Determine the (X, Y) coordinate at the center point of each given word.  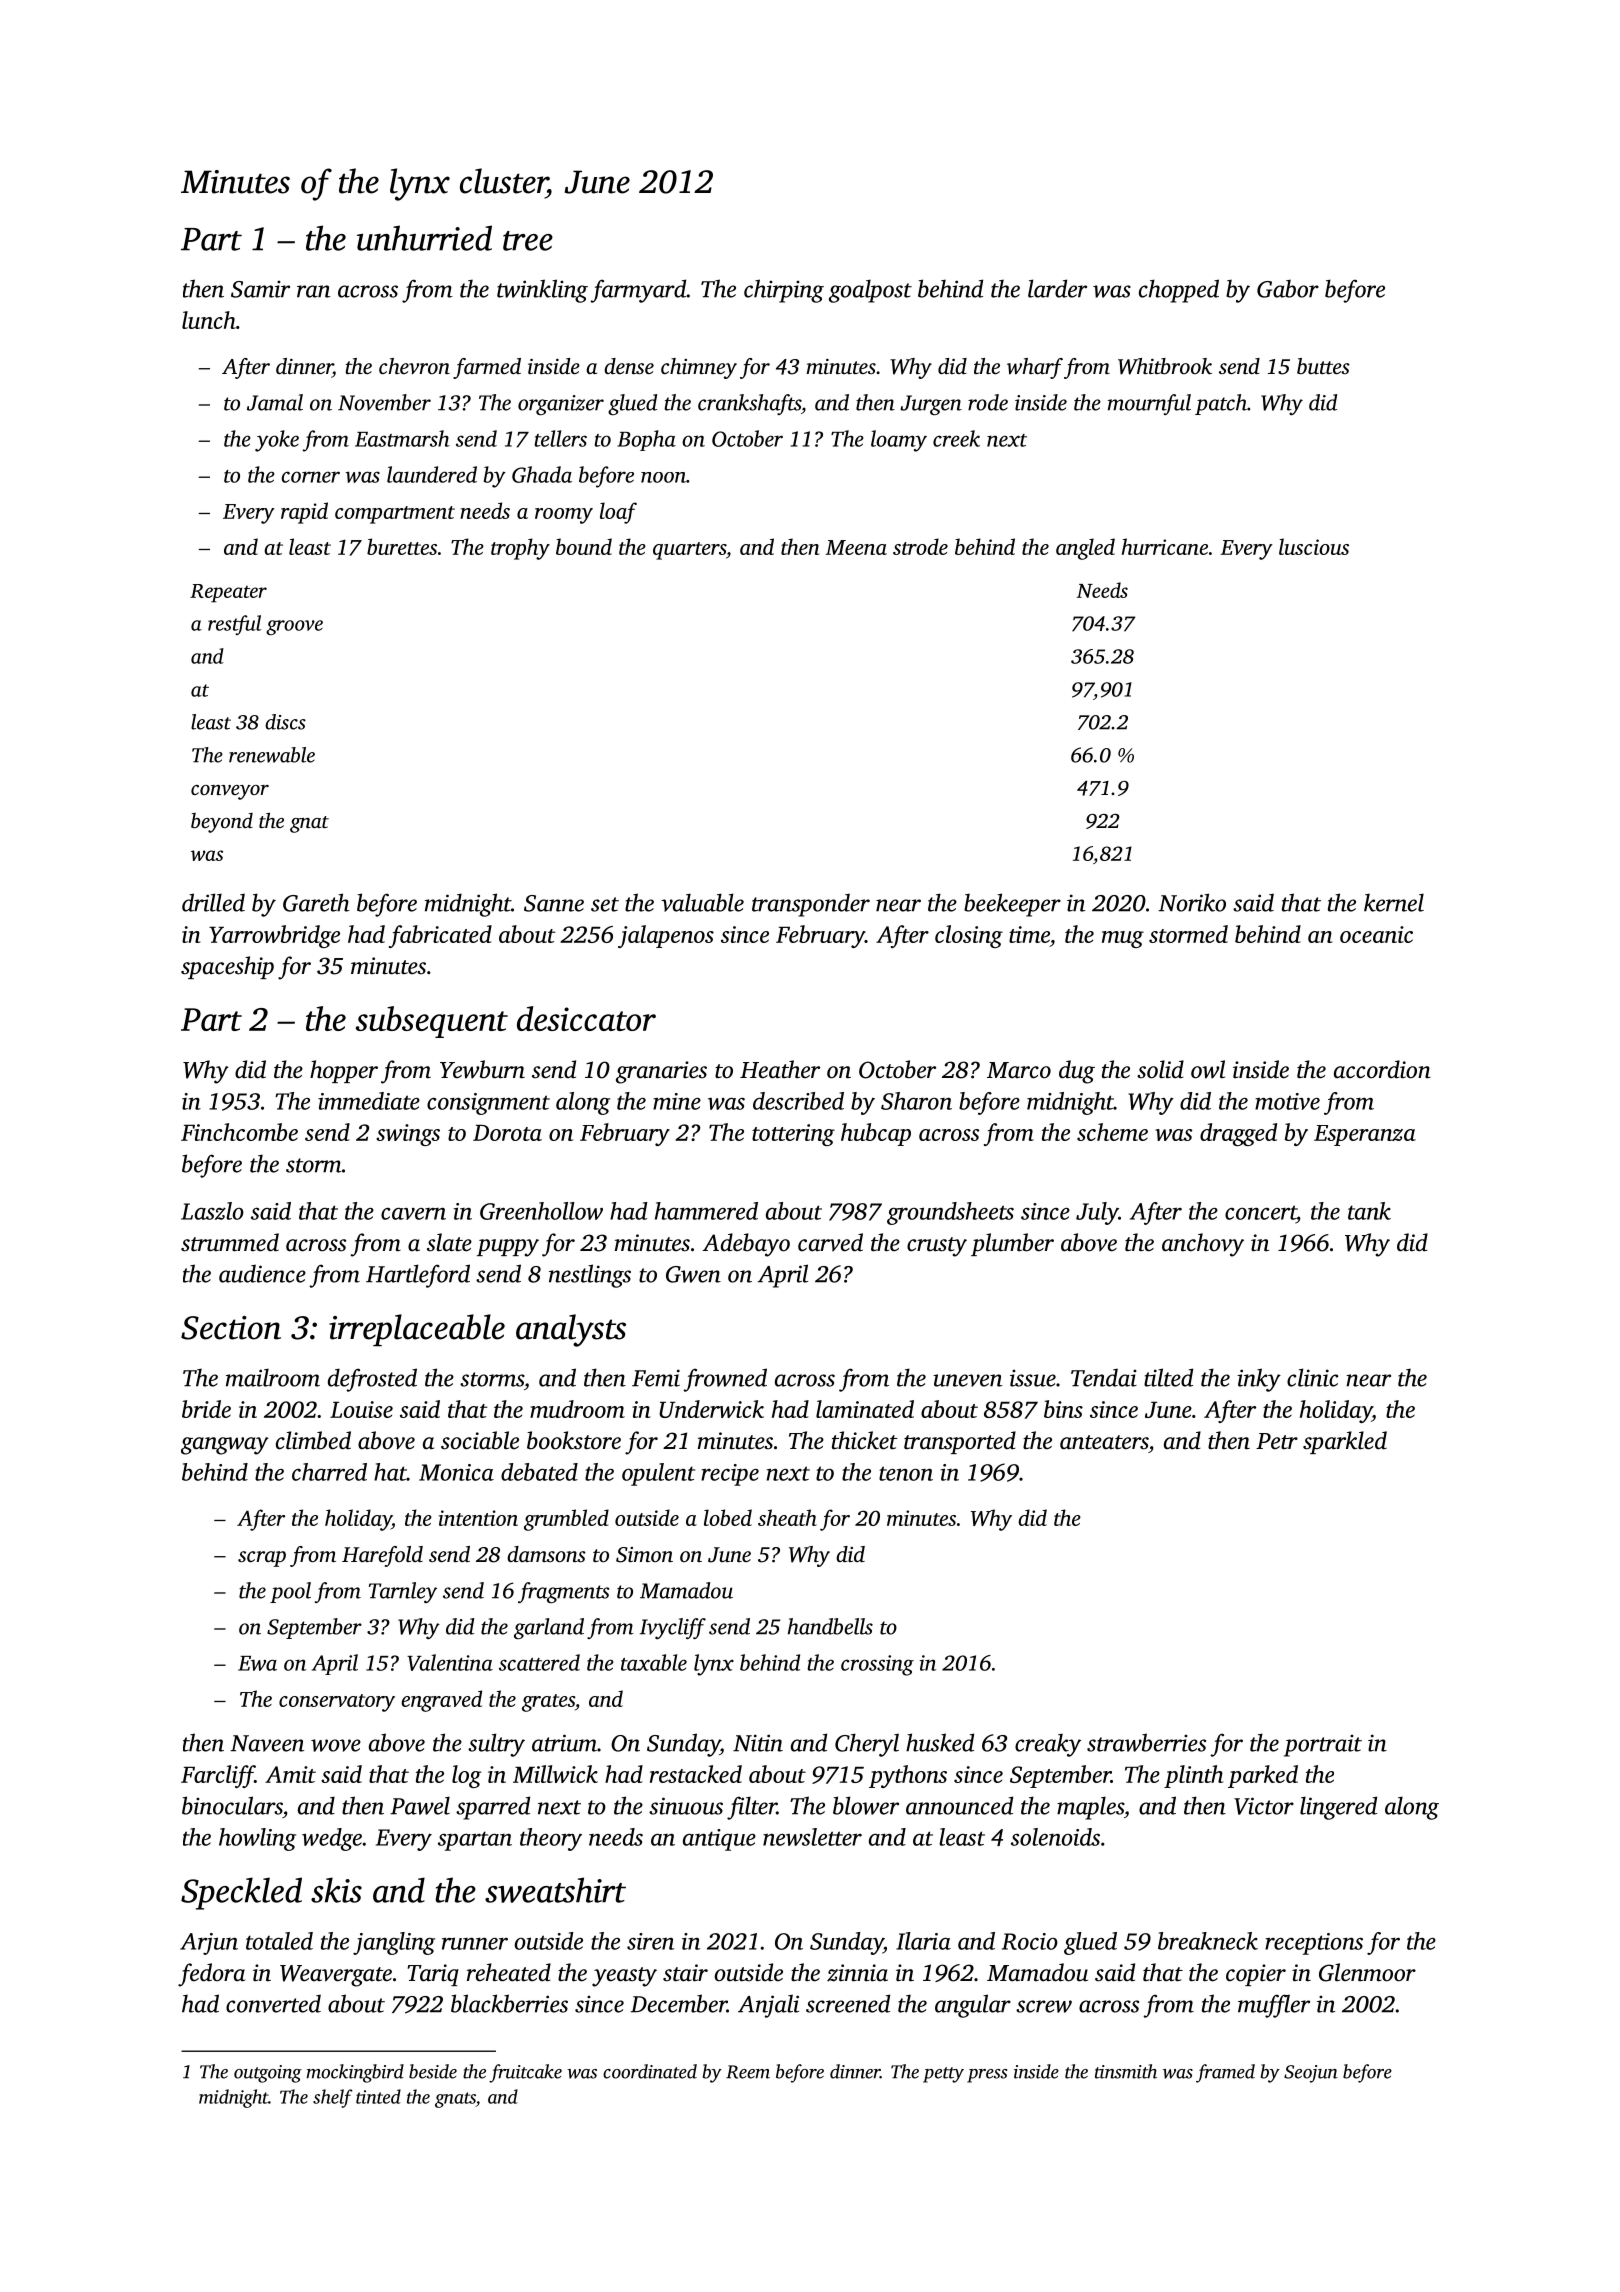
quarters (689, 551)
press (987, 2076)
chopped (1179, 291)
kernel (1394, 902)
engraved (441, 1701)
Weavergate (336, 1976)
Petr (1277, 1441)
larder (1057, 288)
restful (234, 625)
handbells (830, 1626)
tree (528, 241)
